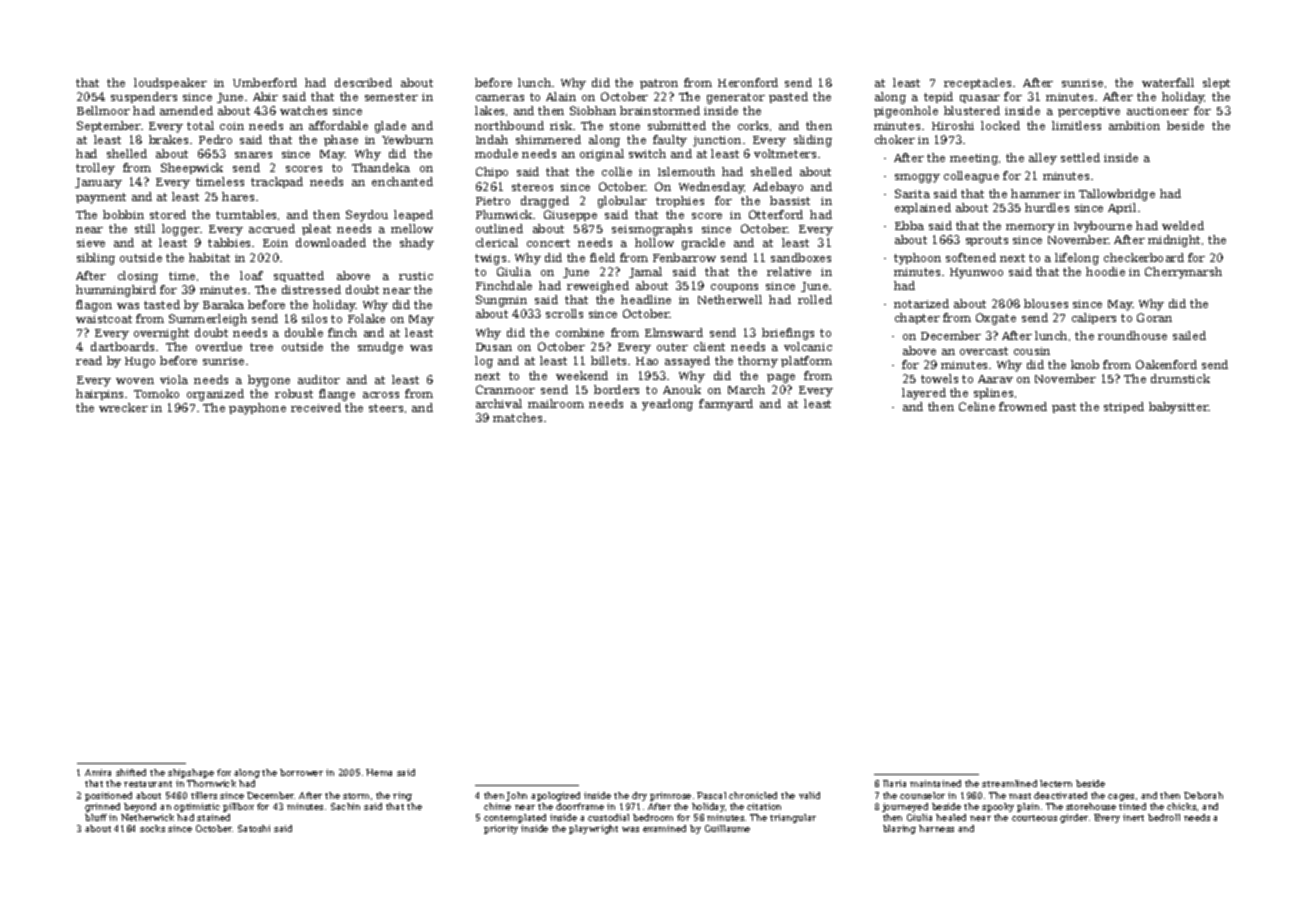 The height and width of the screenshot is (924, 1308). Describe the element at coordinates (659, 84) in the screenshot. I see `patron` at that location.
